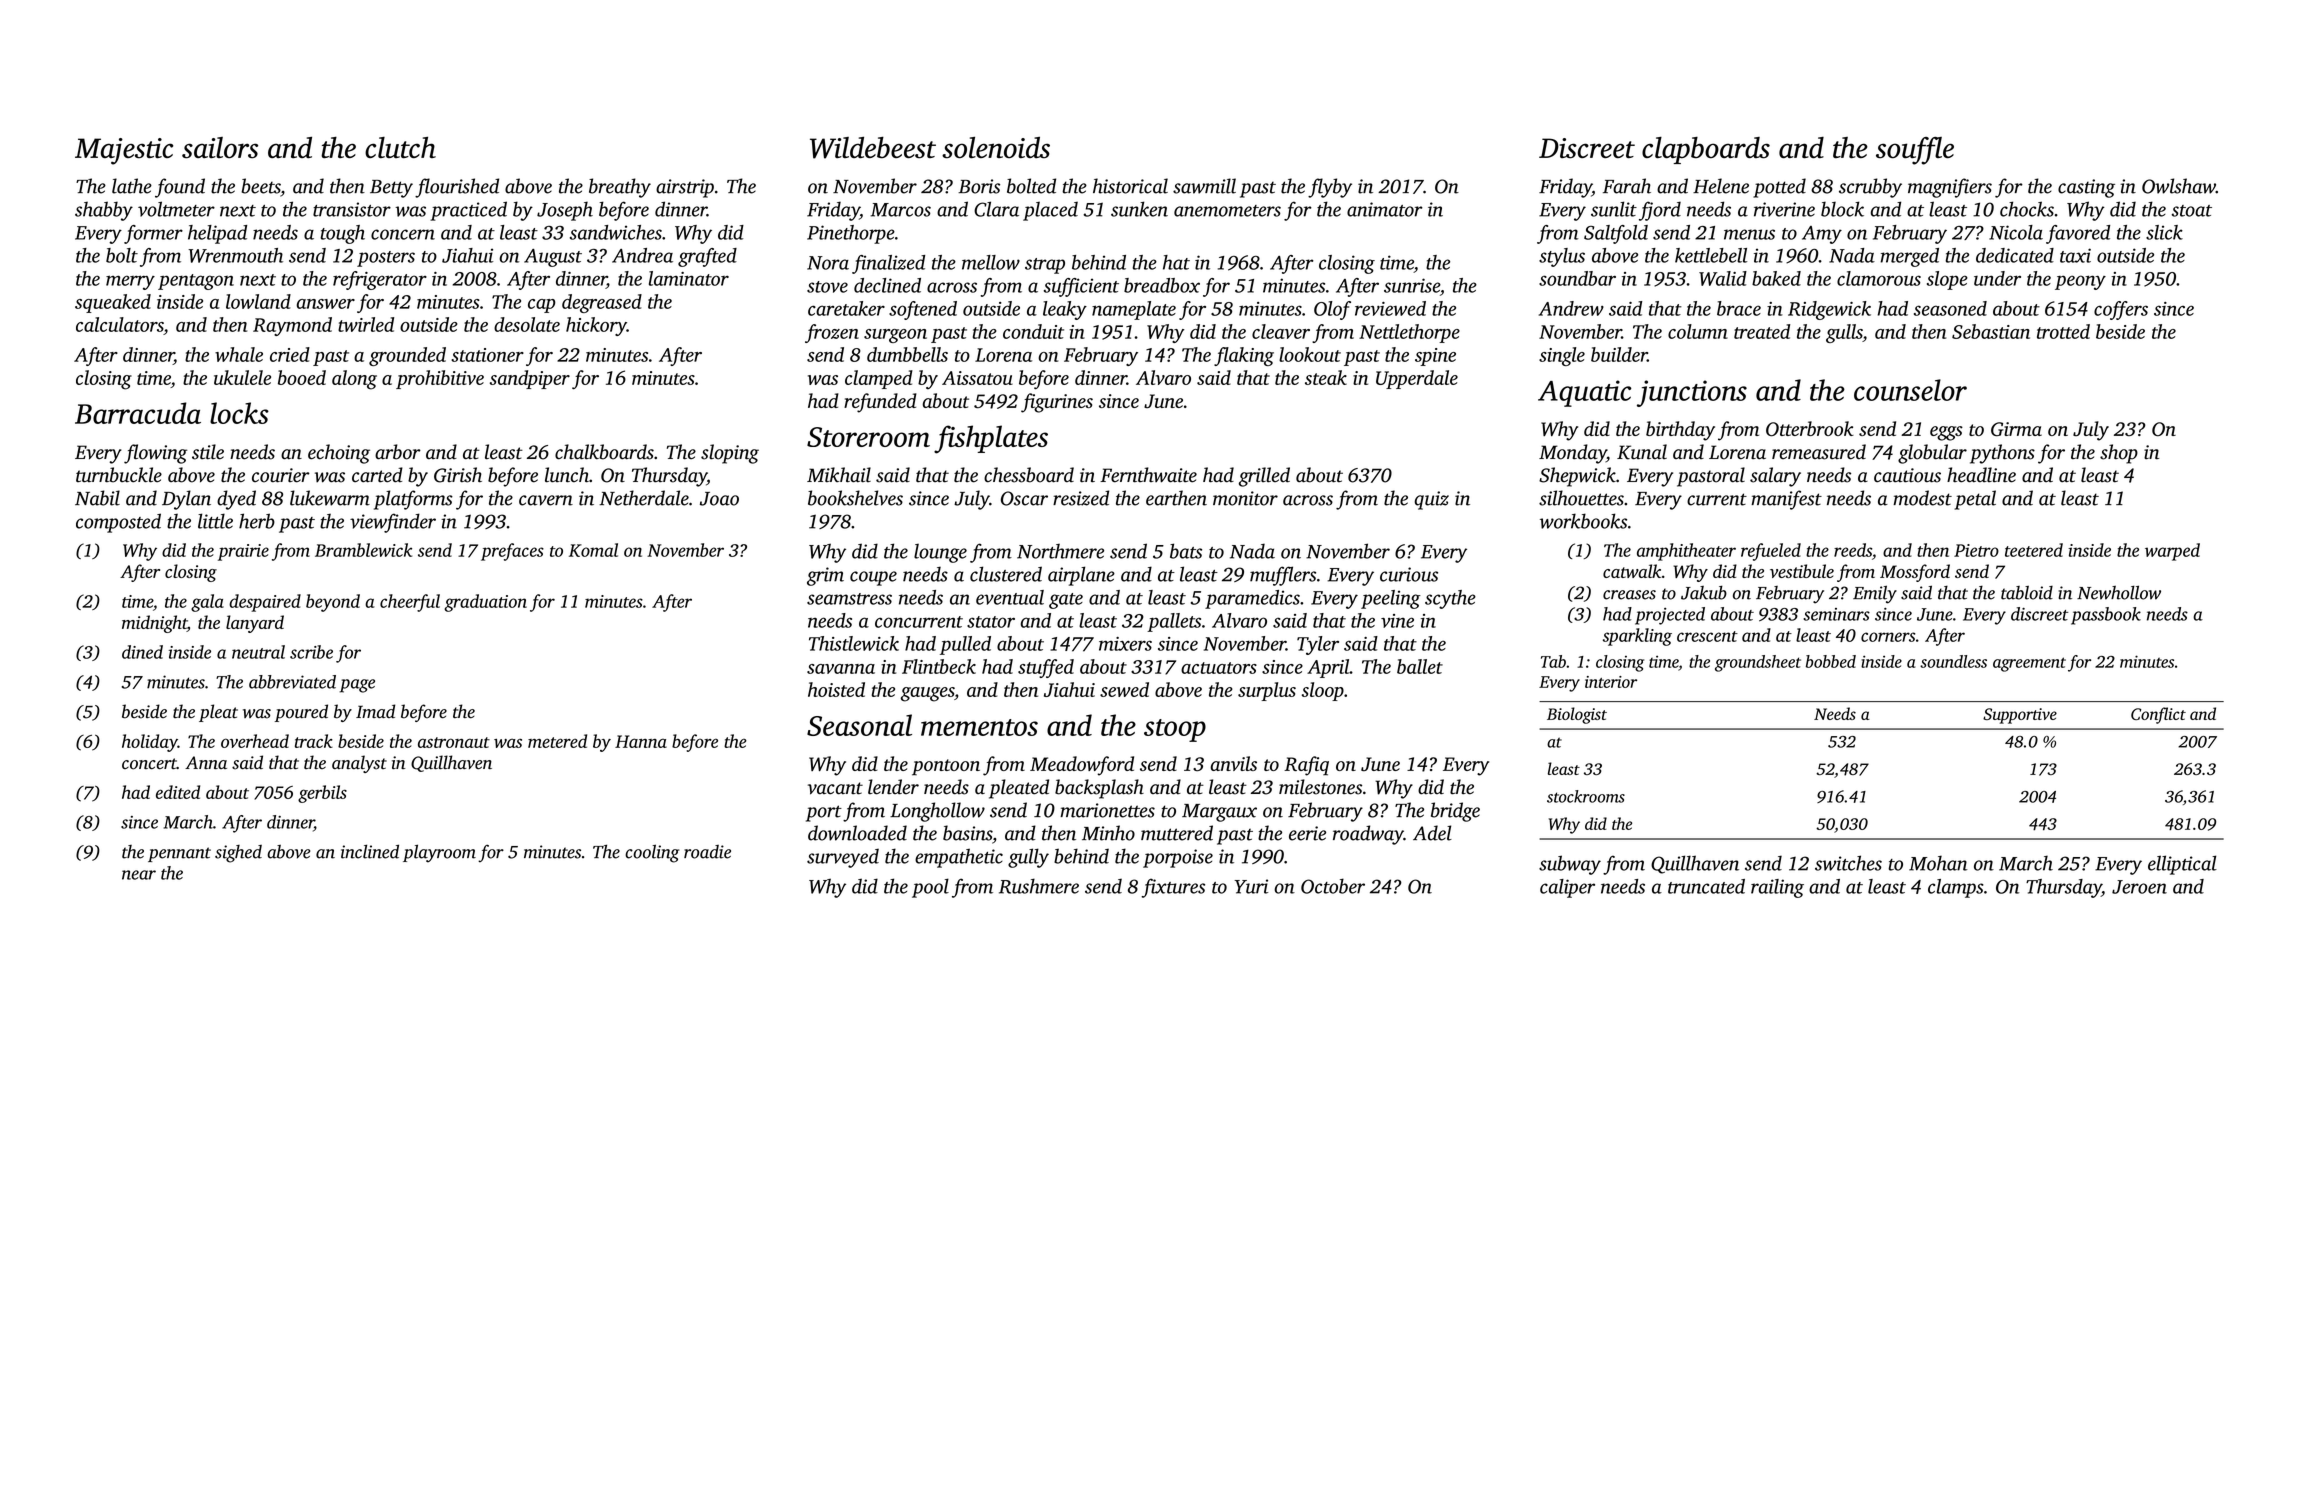 The image size is (2299, 1488). What do you see at coordinates (940, 553) in the document?
I see `lounge` at bounding box center [940, 553].
